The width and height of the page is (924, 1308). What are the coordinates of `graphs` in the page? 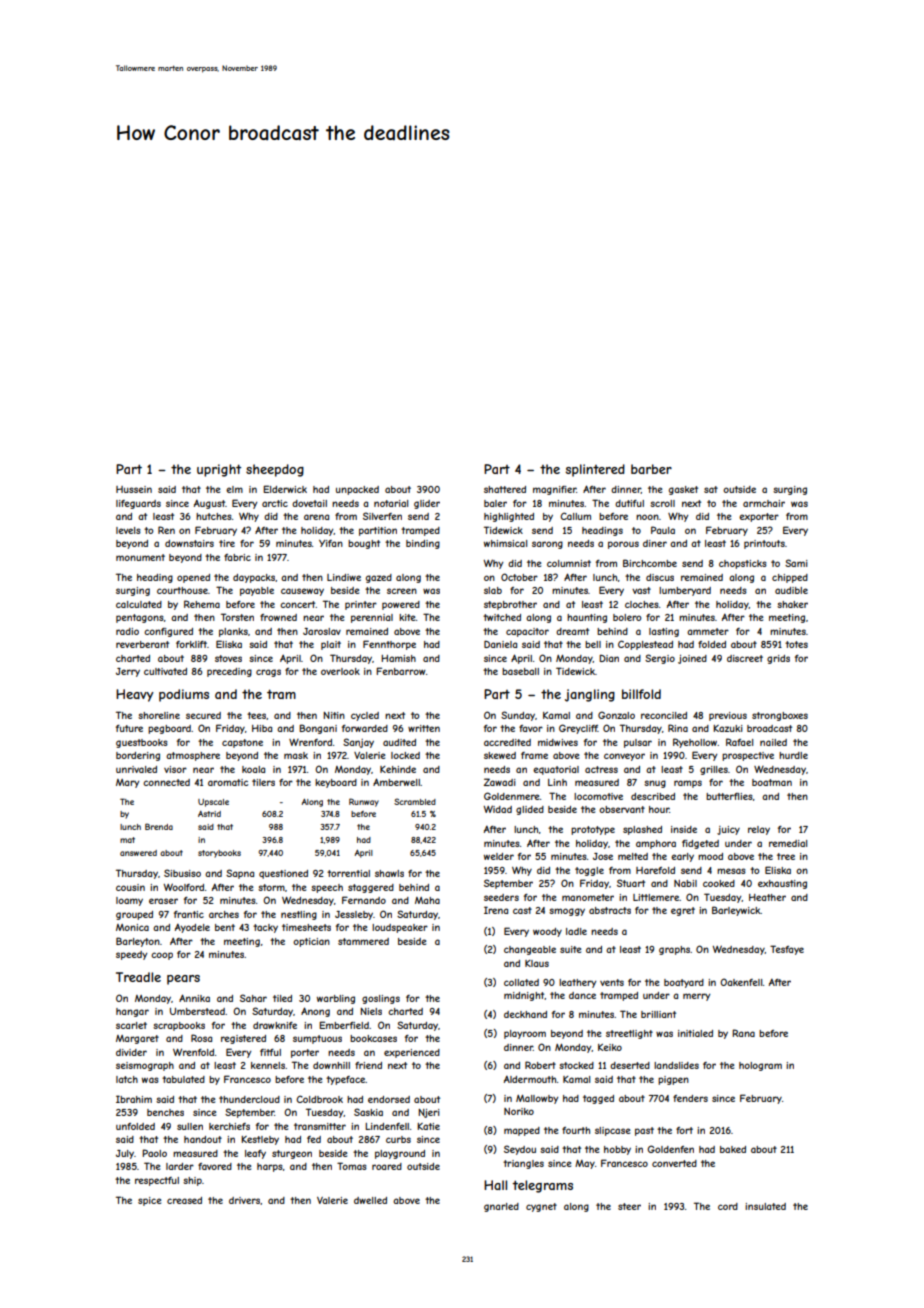 It's located at (674, 950).
